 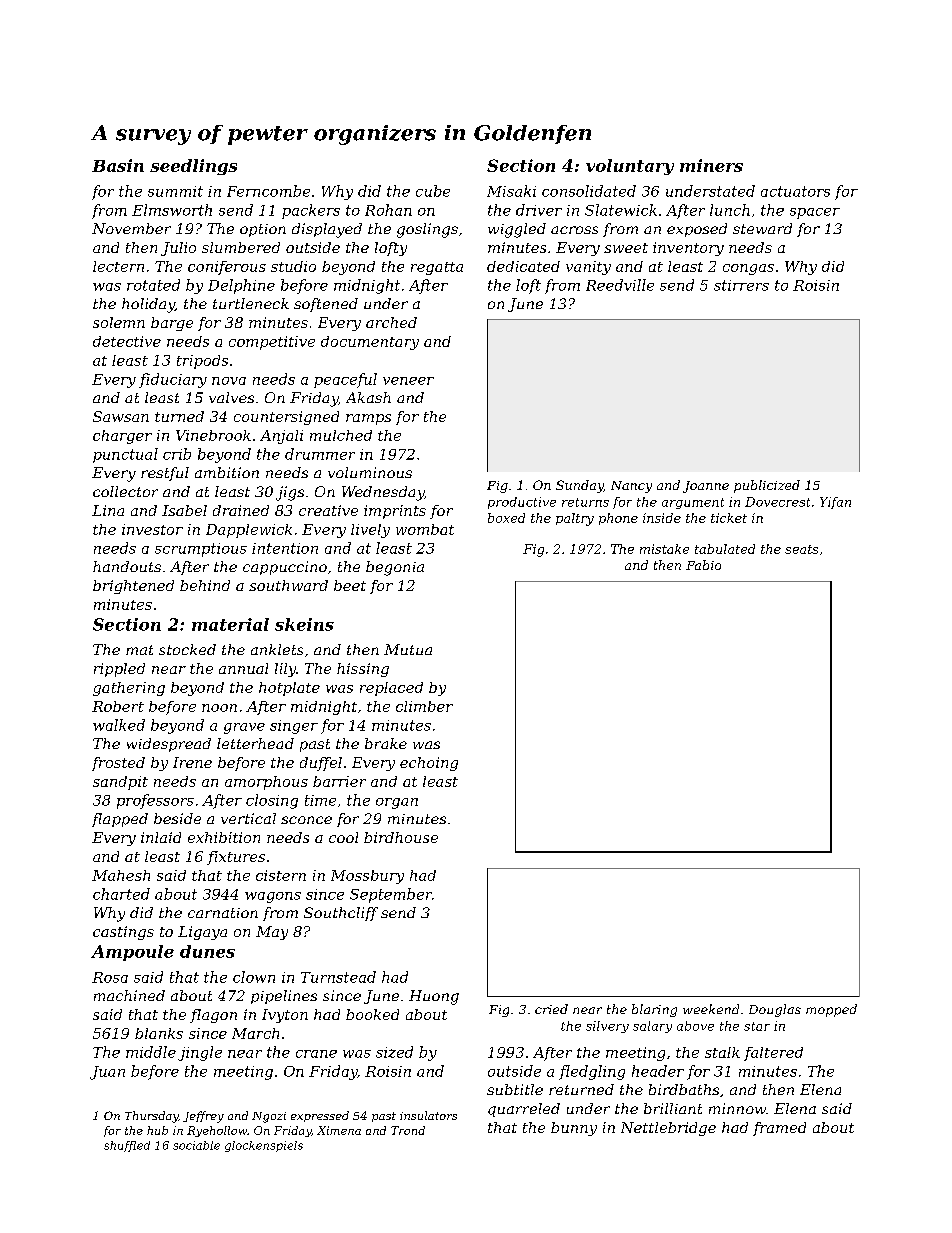 I want to click on ambition, so click(x=227, y=472).
